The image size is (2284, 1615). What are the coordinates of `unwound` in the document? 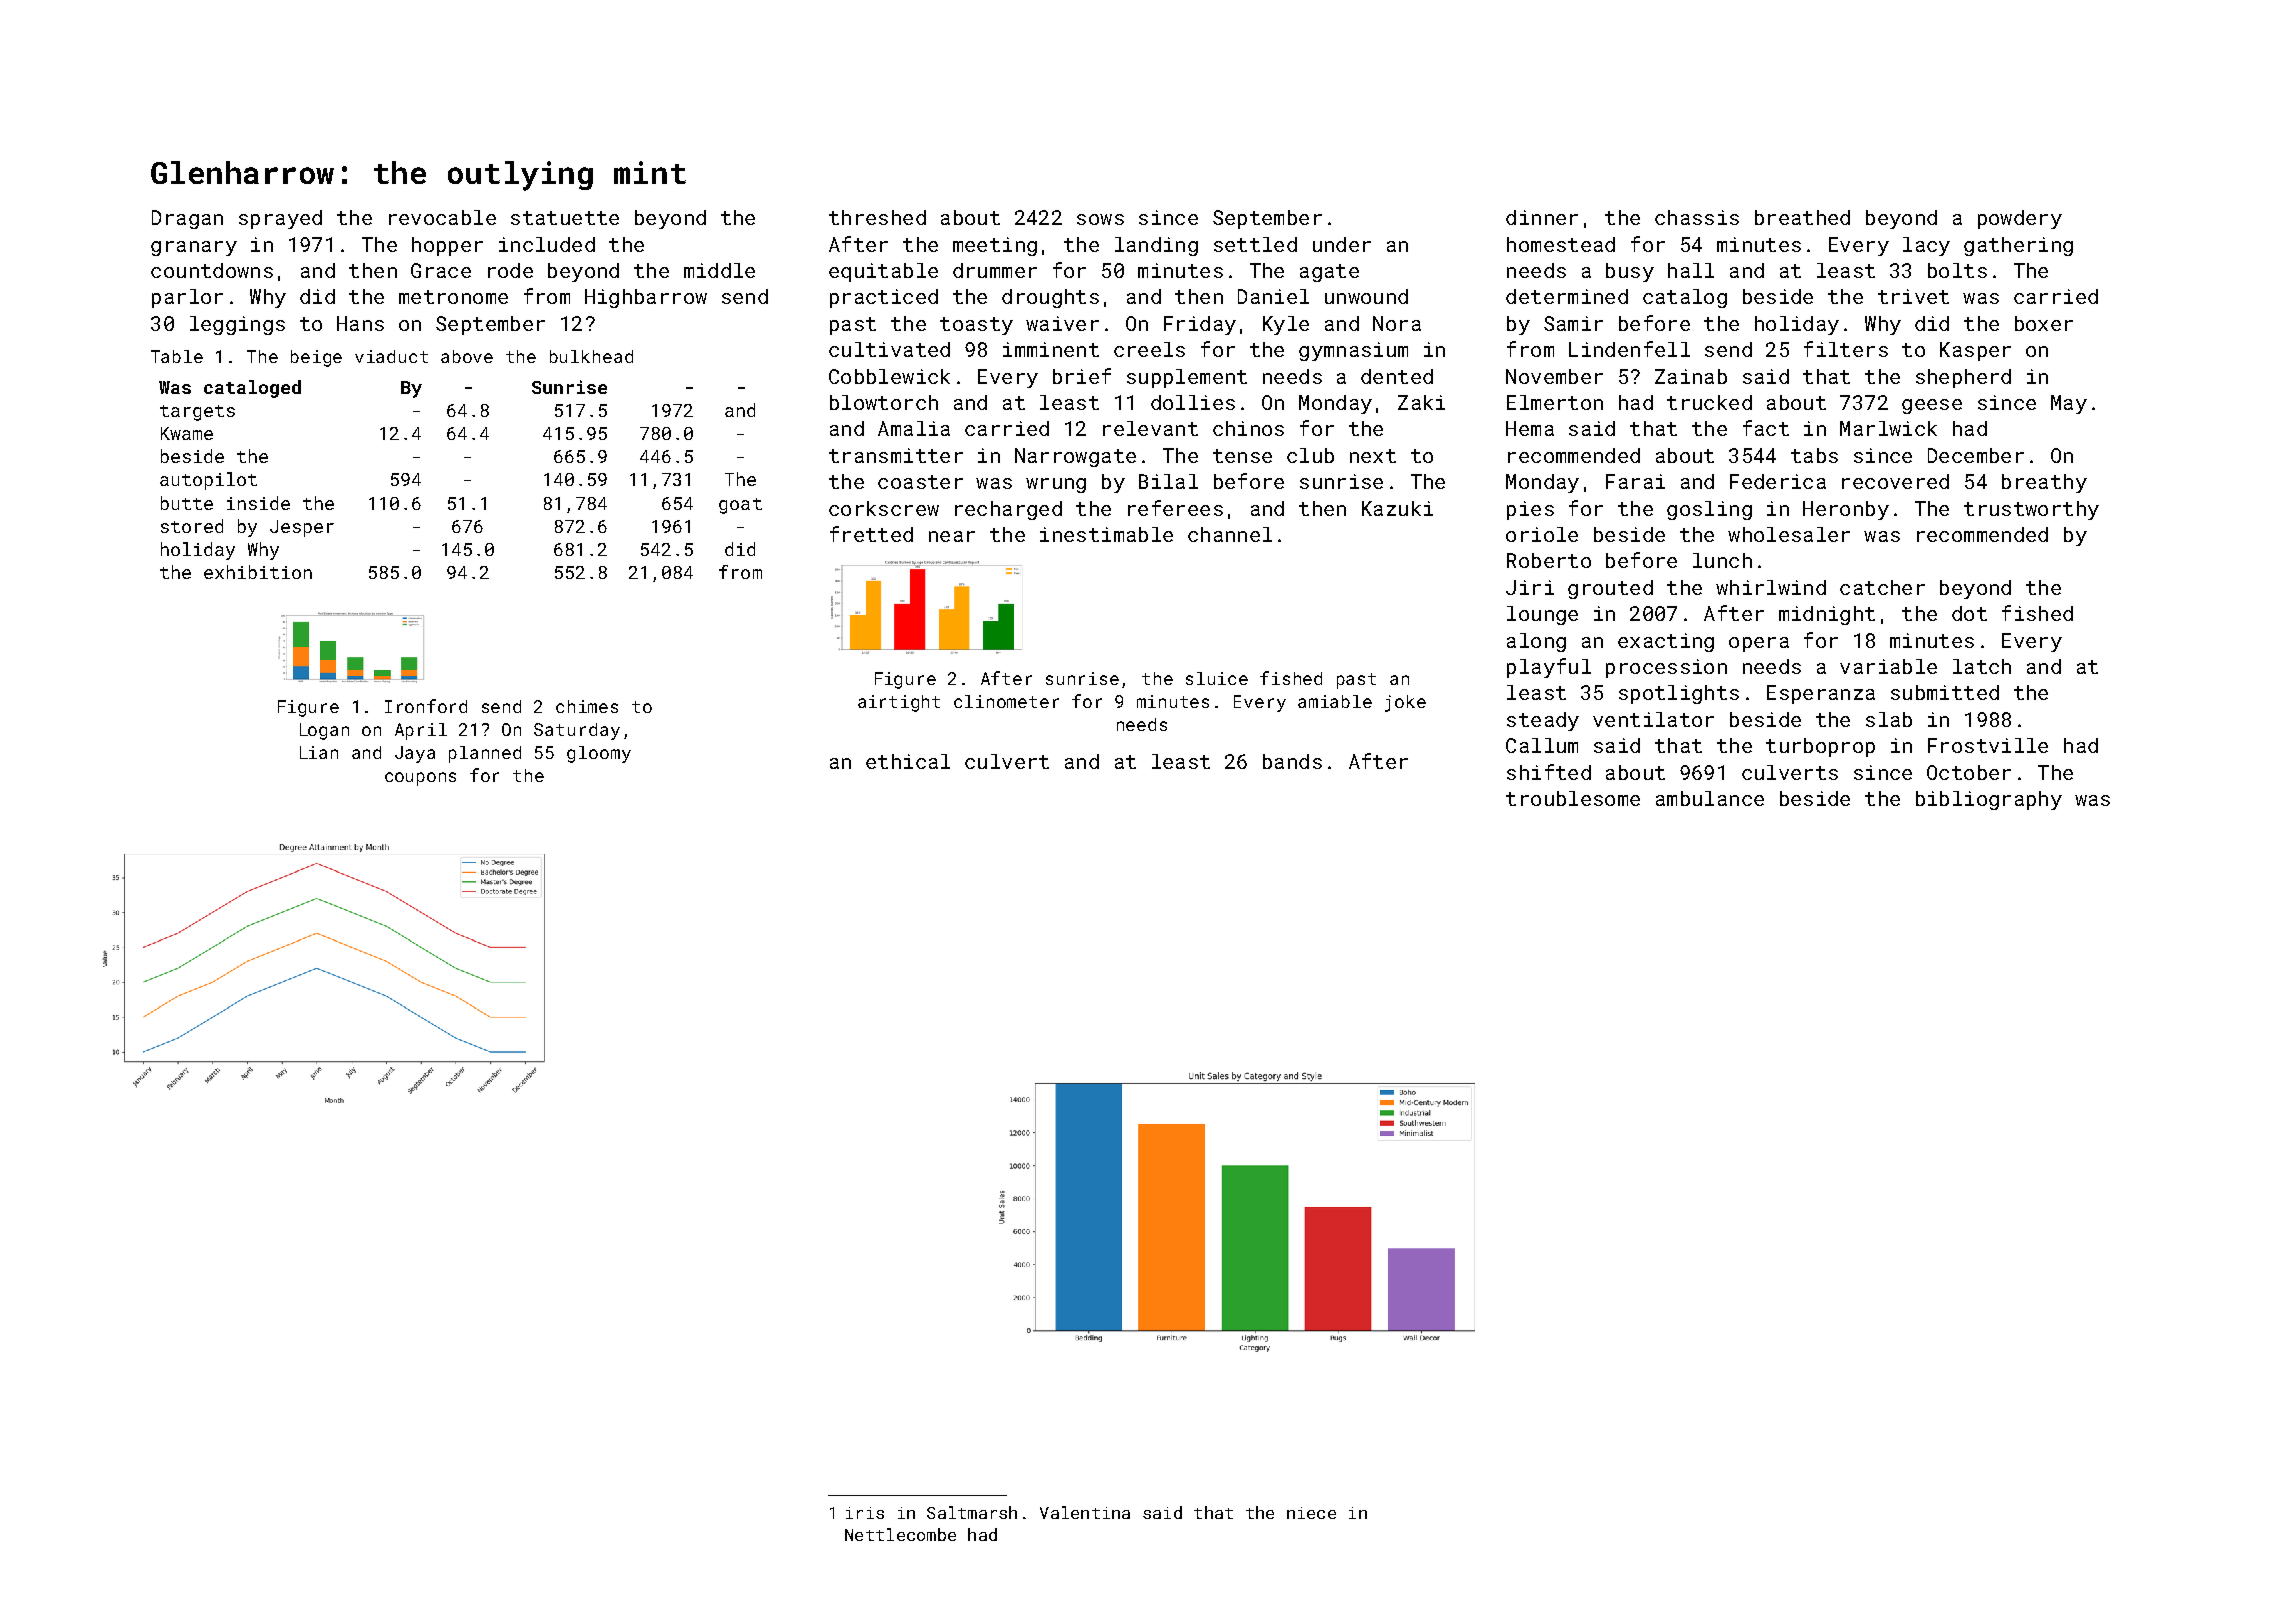 It's located at (1366, 296).
